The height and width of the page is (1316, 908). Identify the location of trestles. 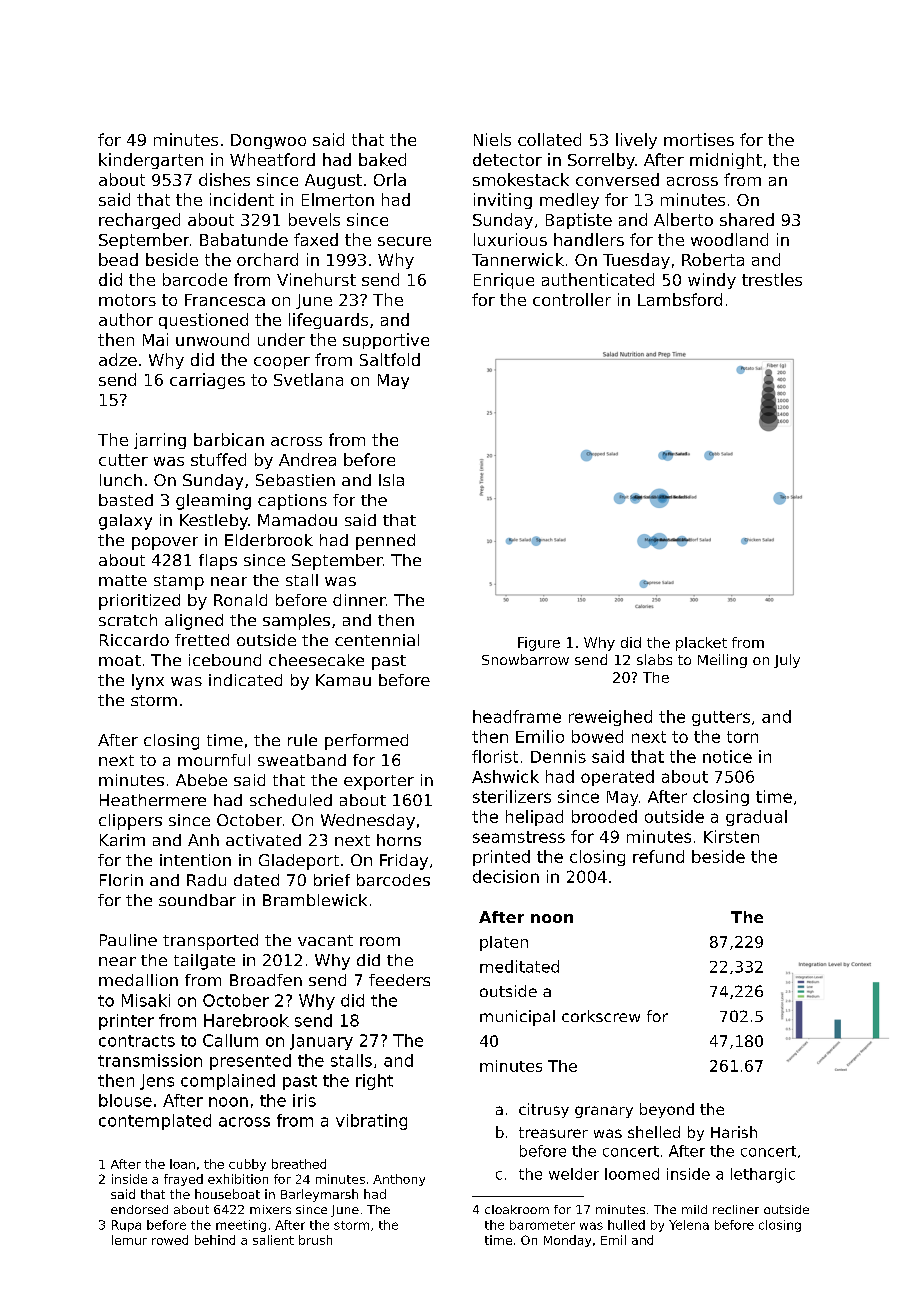
(772, 279).
